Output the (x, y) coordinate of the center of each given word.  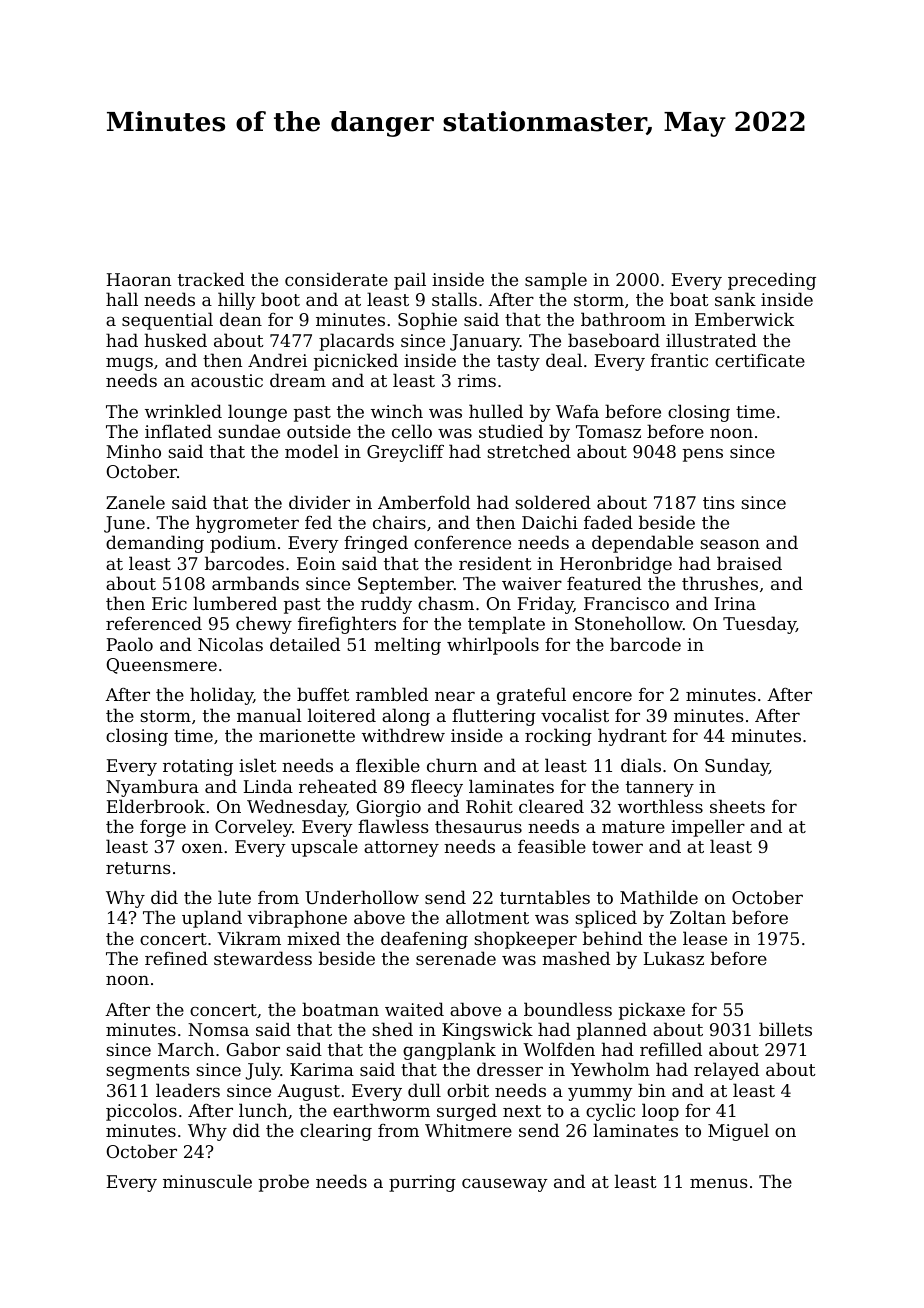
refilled (671, 1049)
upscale (324, 848)
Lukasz (673, 958)
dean (241, 319)
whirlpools (493, 646)
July (263, 1071)
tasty (518, 363)
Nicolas (230, 644)
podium (243, 544)
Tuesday (759, 625)
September (406, 585)
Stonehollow (629, 623)
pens (703, 455)
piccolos (141, 1112)
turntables (545, 897)
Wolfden (559, 1049)
